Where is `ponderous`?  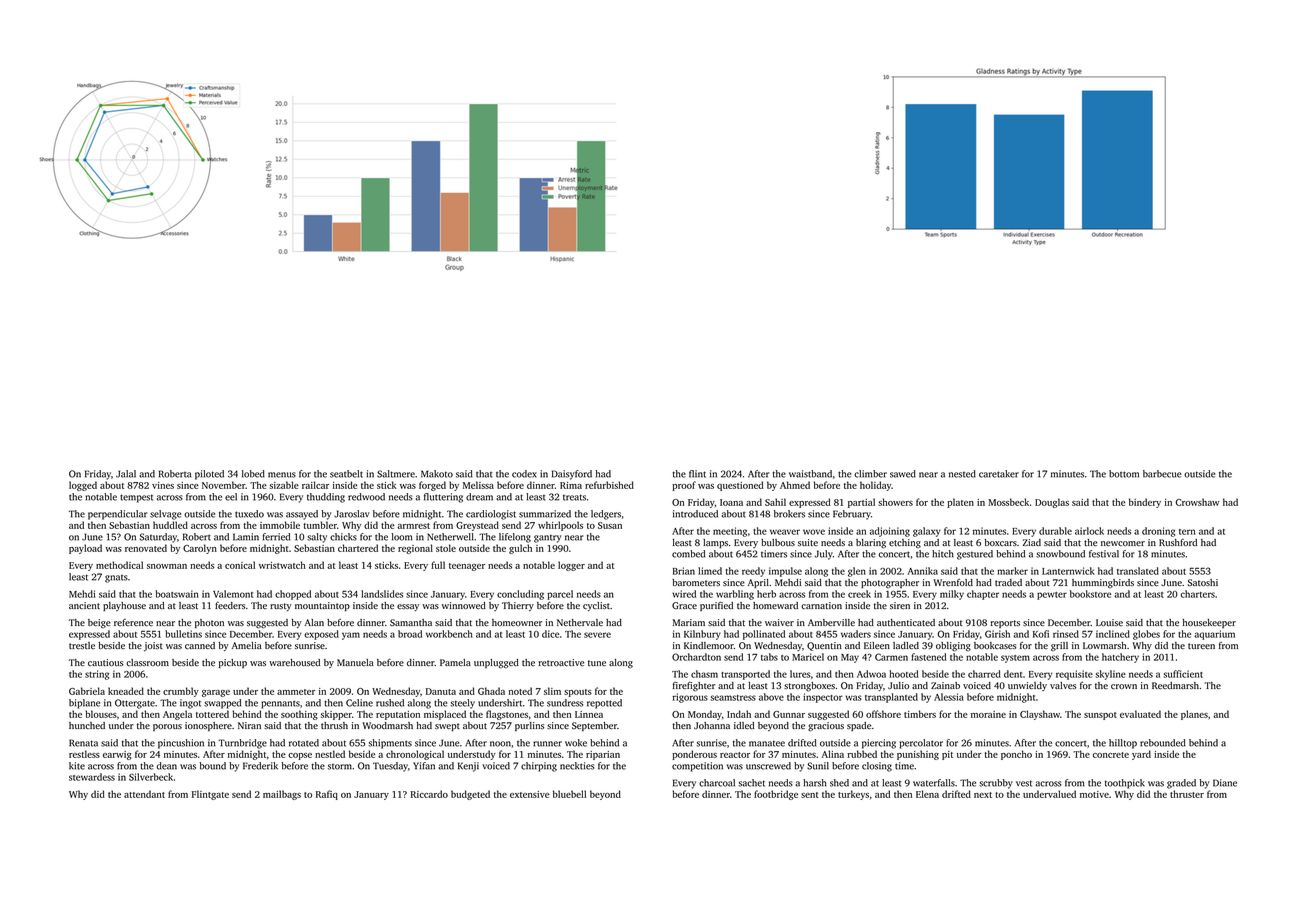 ponderous is located at coordinates (694, 755).
